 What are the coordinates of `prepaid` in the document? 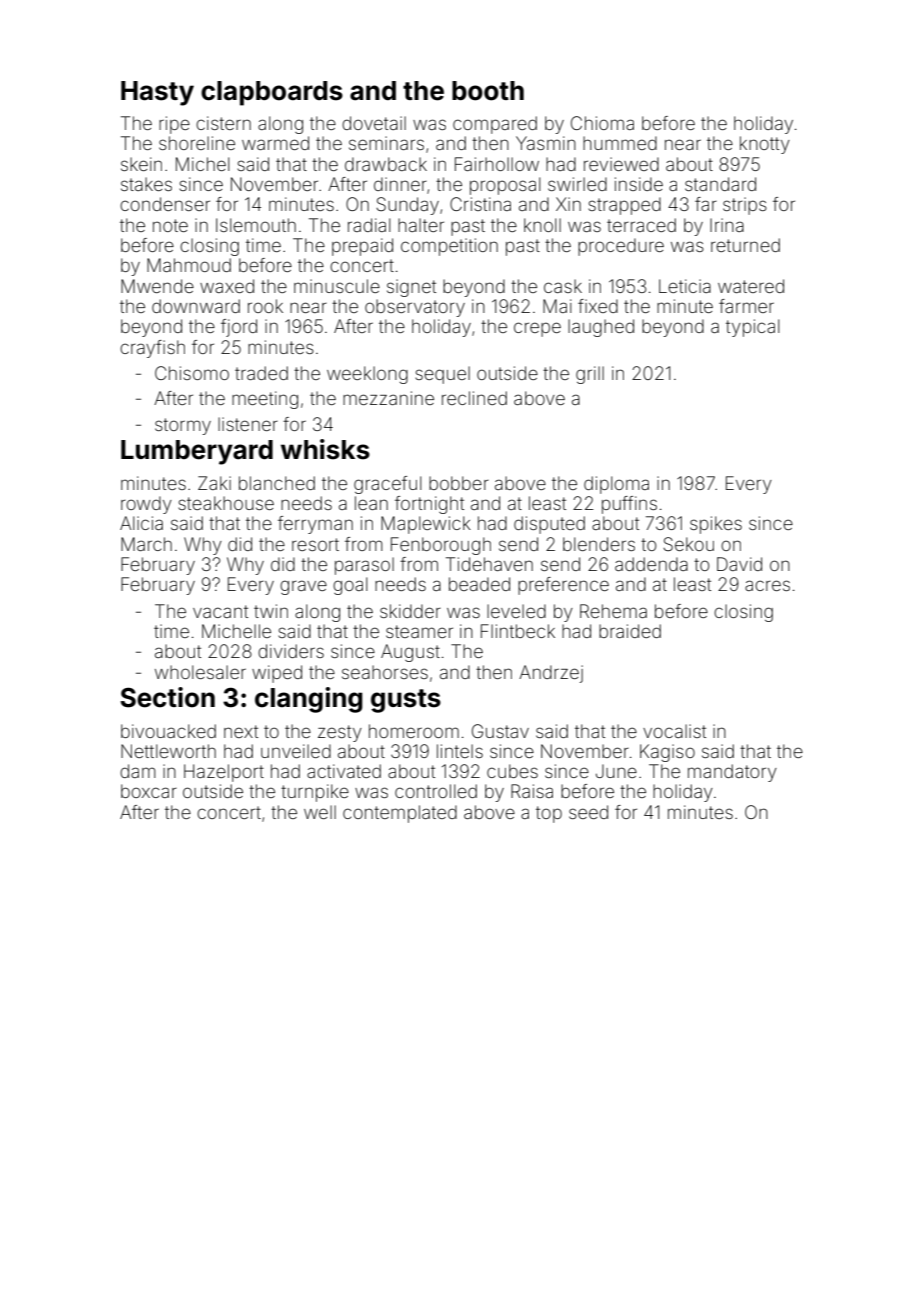 It's located at (362, 247).
